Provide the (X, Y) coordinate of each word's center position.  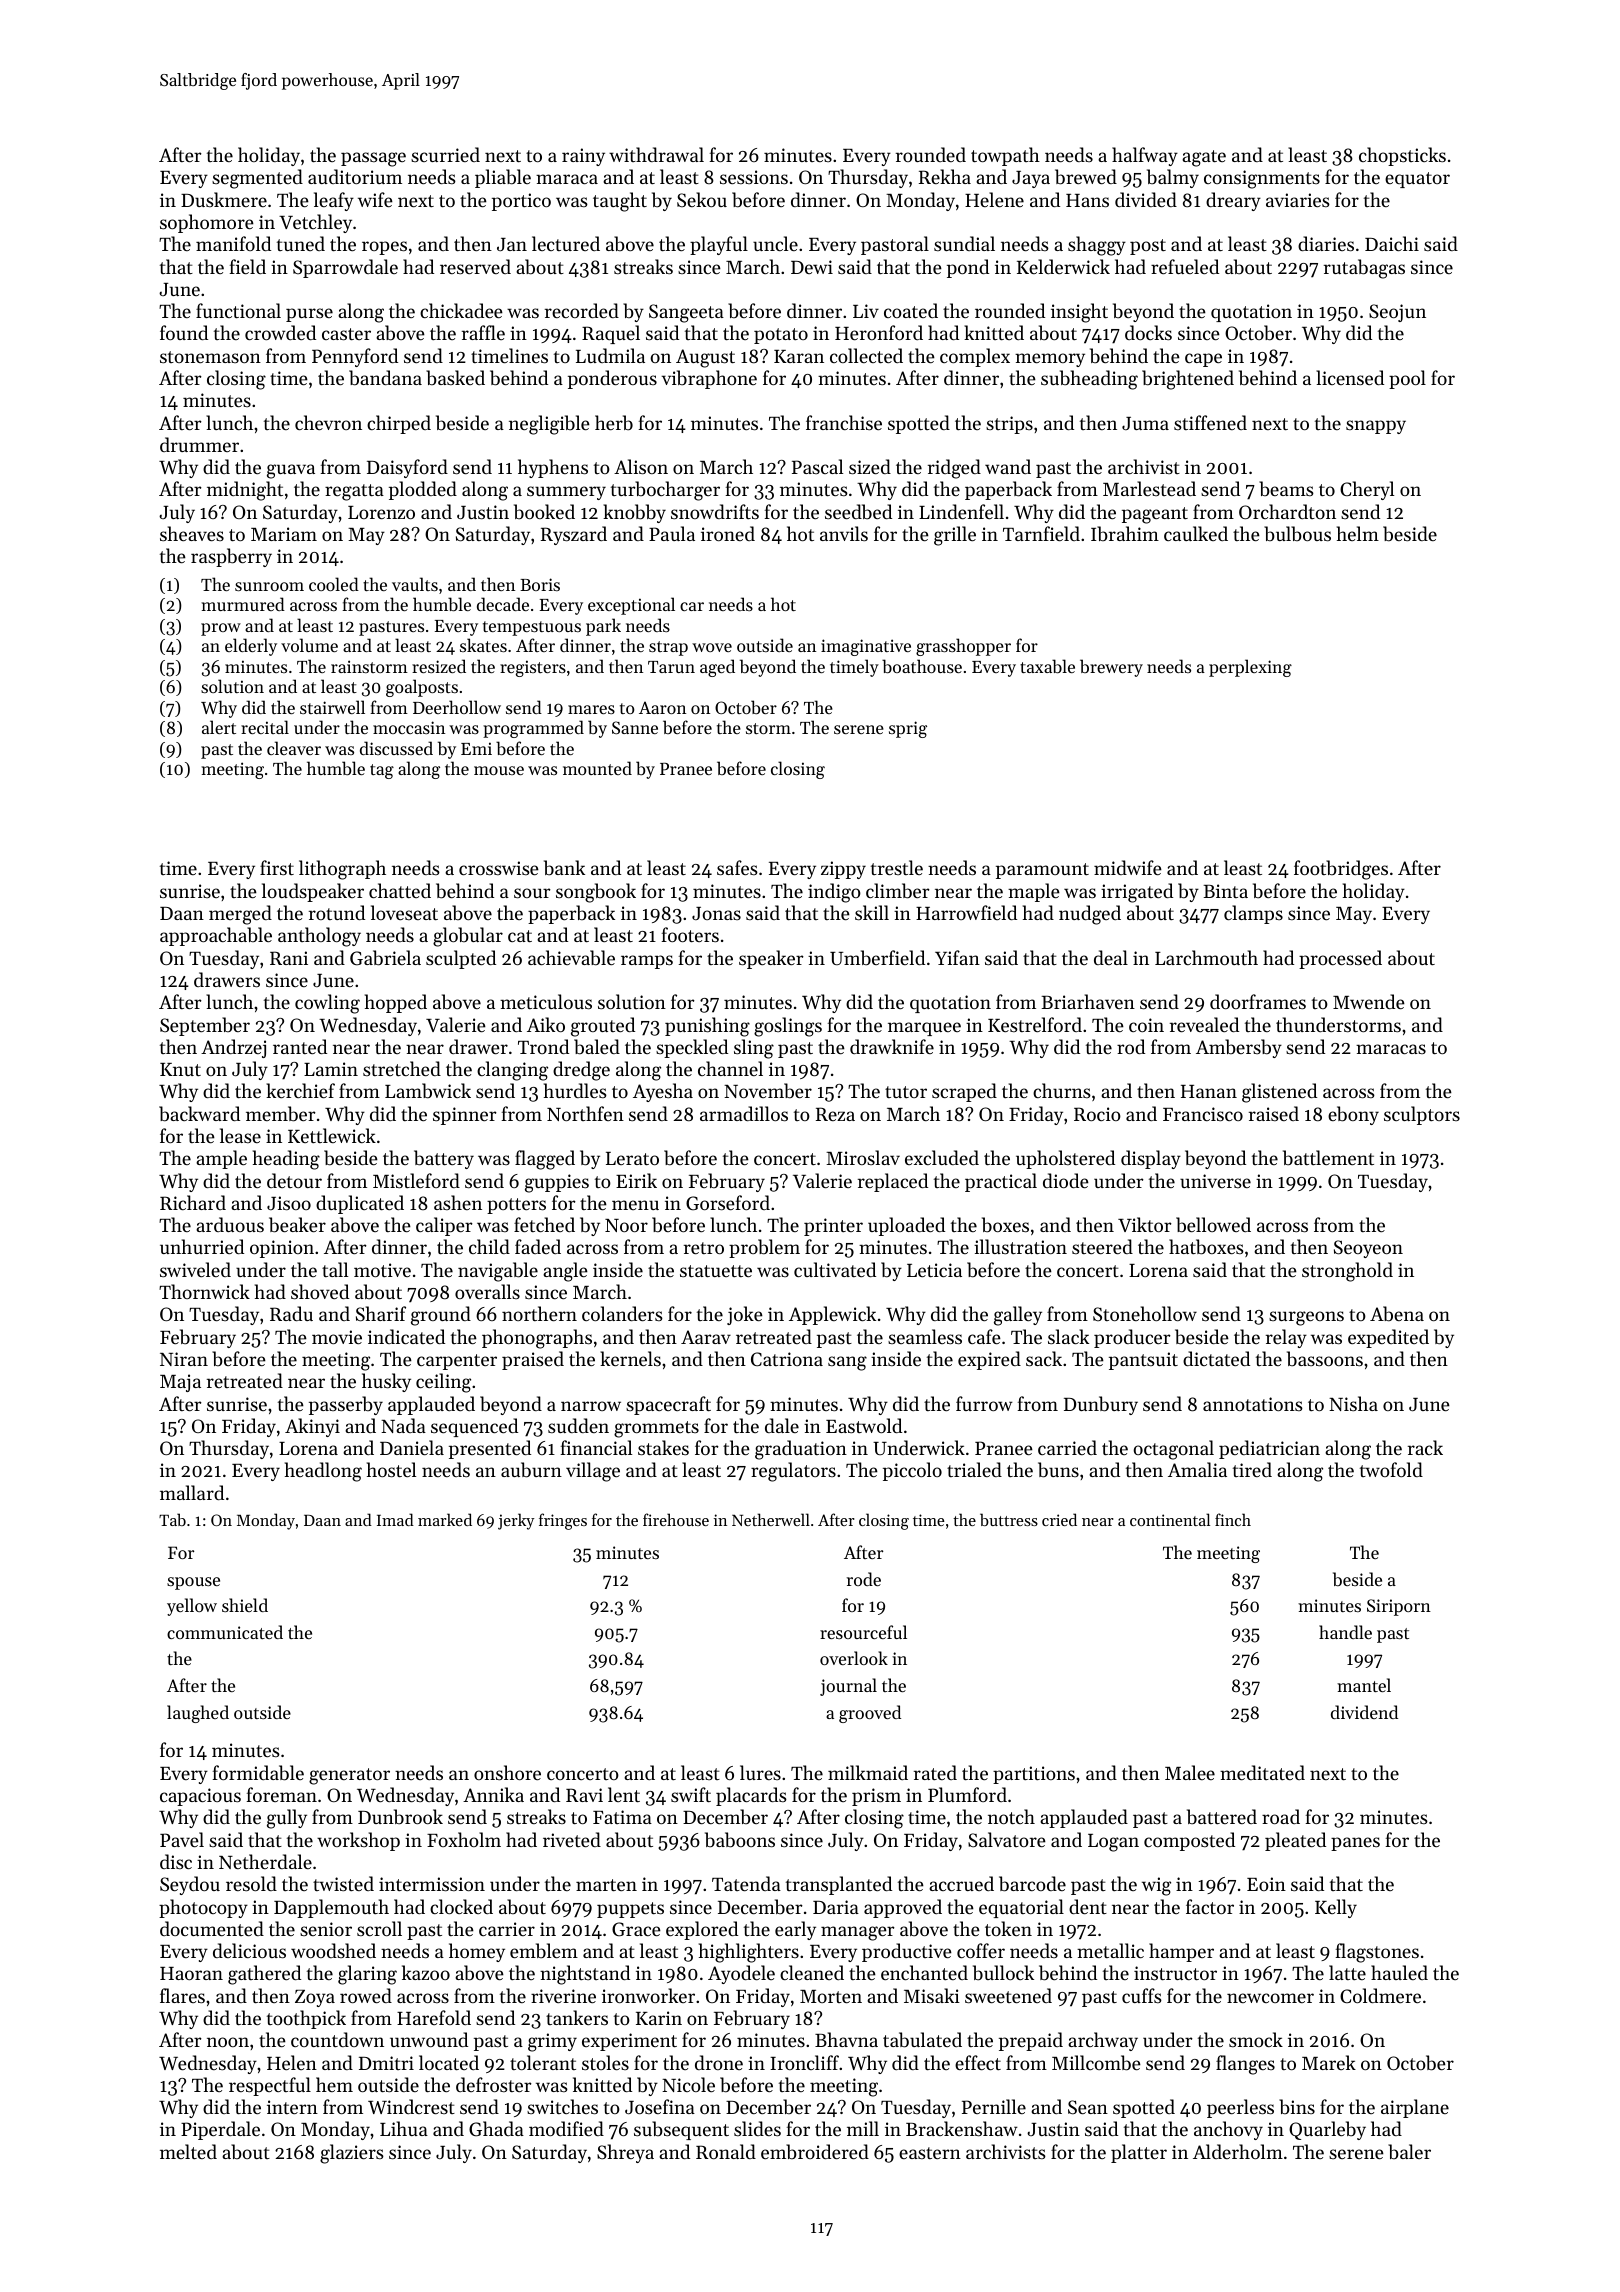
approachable (216, 936)
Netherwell (771, 1519)
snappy (1376, 427)
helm (1358, 533)
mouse (499, 770)
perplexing (1250, 668)
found (184, 332)
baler (1409, 2151)
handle (1345, 1632)
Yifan (957, 957)
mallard (192, 1492)
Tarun (671, 667)
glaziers (352, 2154)
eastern (930, 2153)
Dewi (812, 267)
